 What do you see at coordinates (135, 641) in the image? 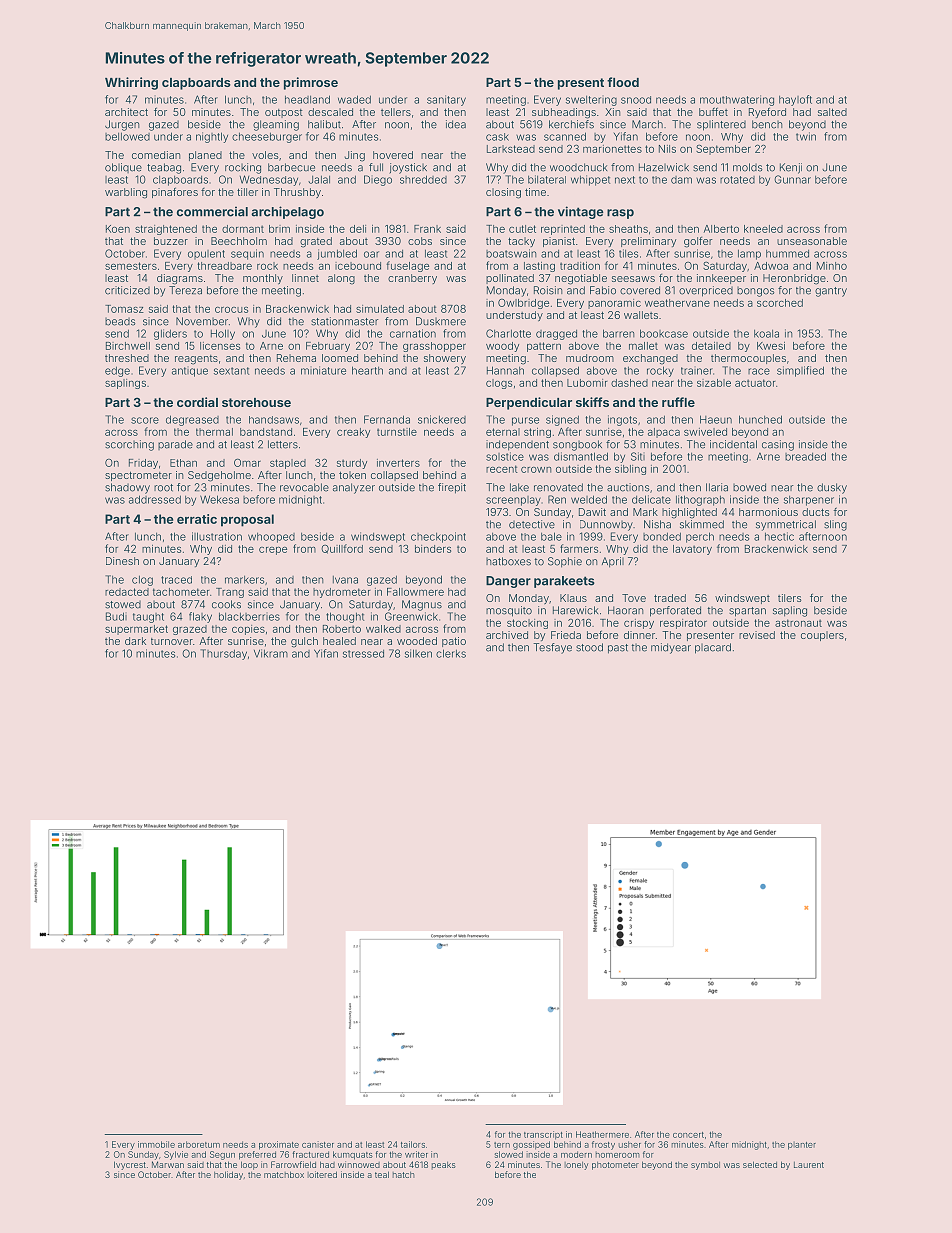
I see `dark` at bounding box center [135, 641].
